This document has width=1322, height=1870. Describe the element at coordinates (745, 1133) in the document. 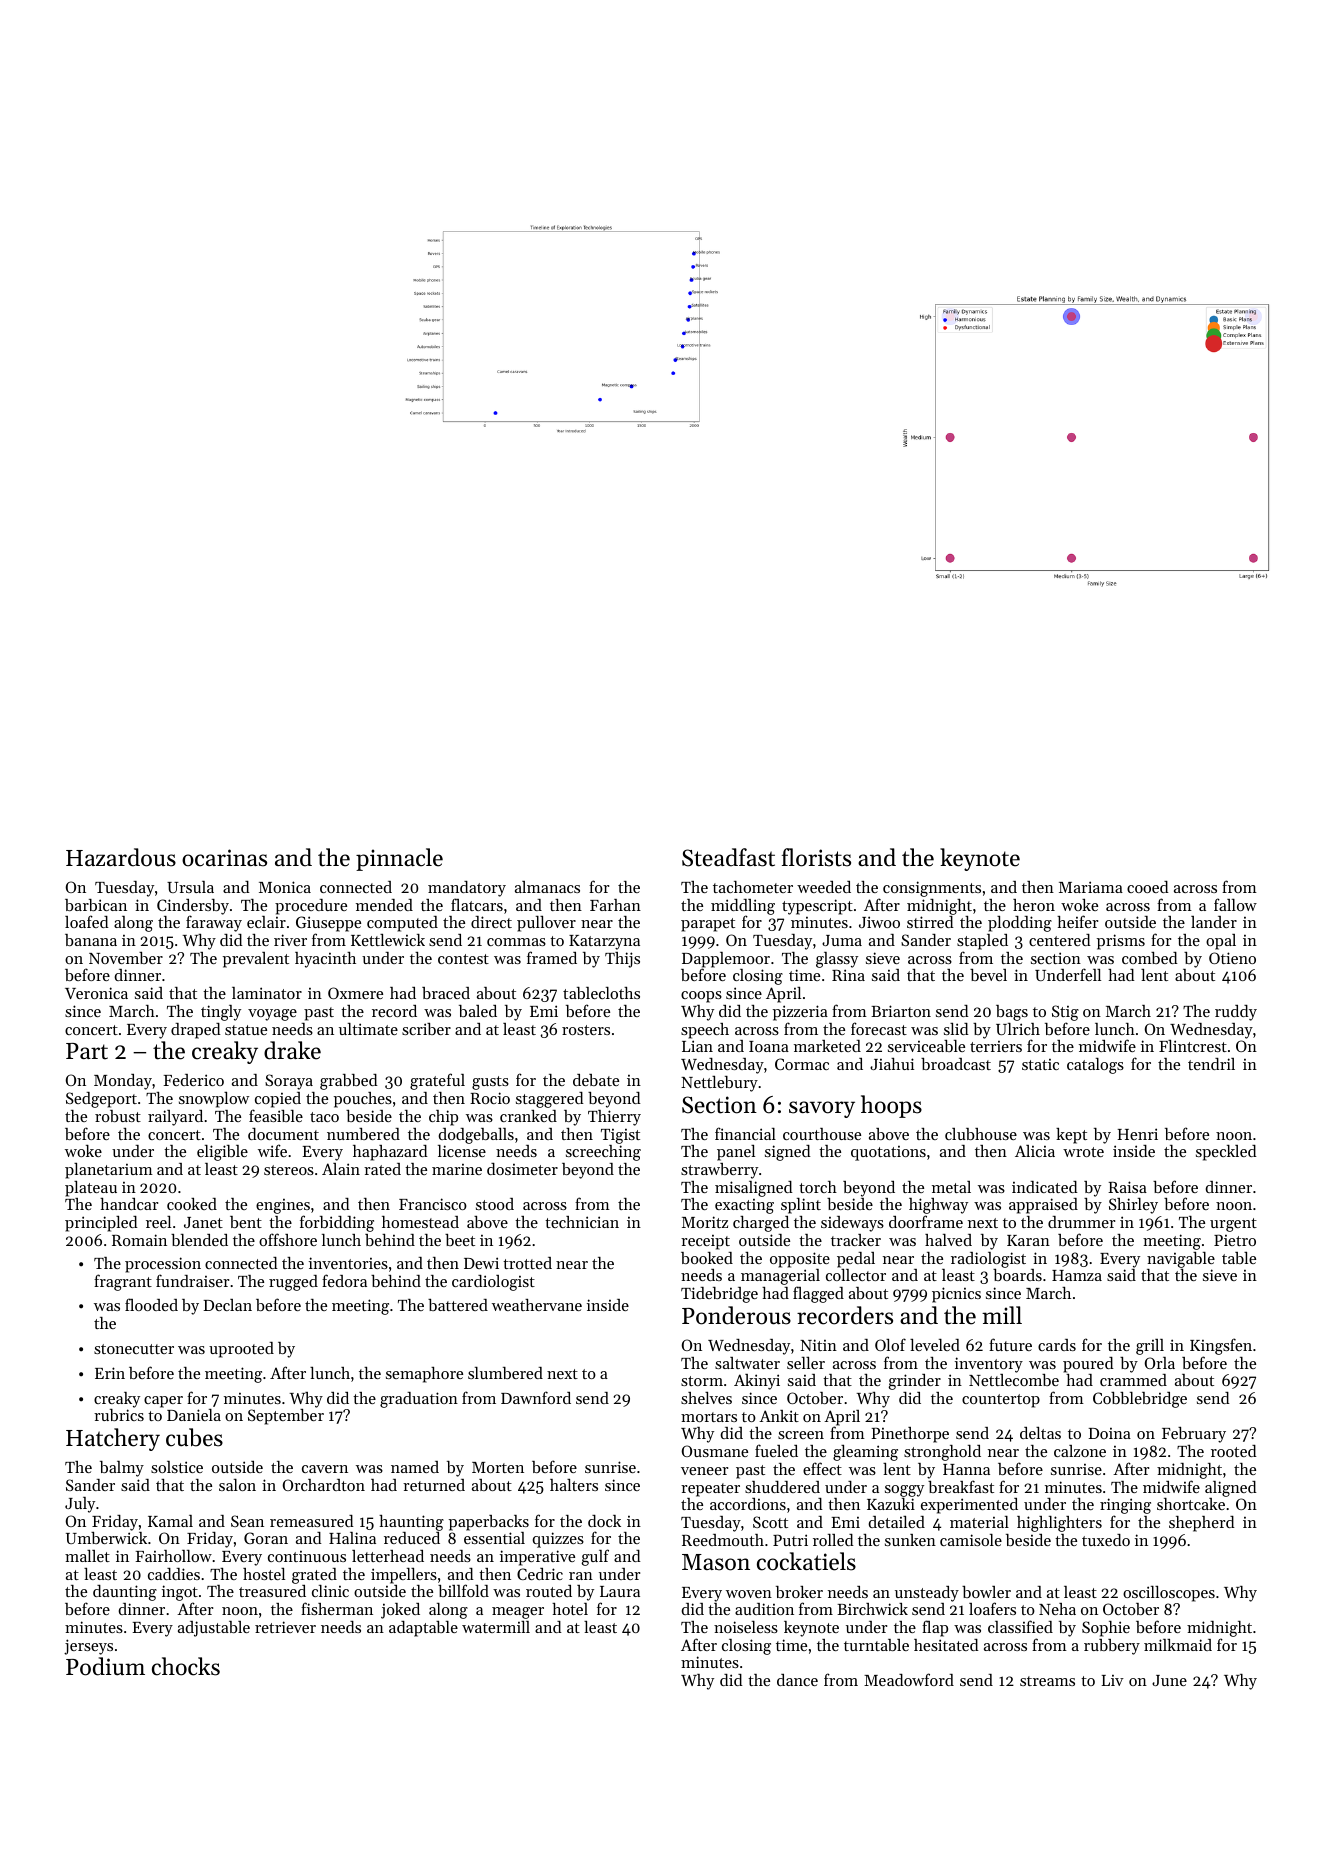

I see `financial` at that location.
